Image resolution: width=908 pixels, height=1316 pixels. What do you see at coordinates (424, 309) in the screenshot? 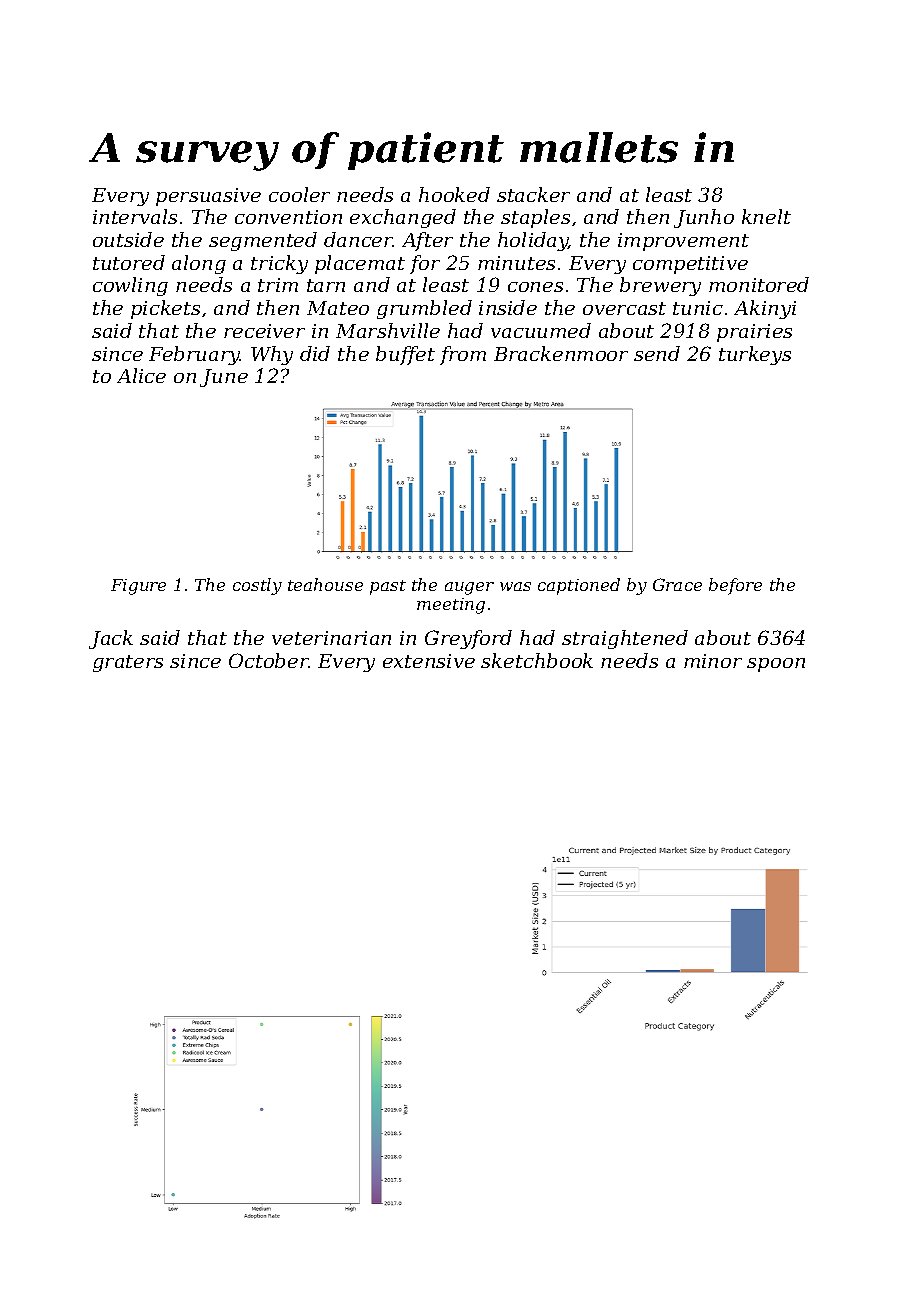
I see `grumbled` at bounding box center [424, 309].
